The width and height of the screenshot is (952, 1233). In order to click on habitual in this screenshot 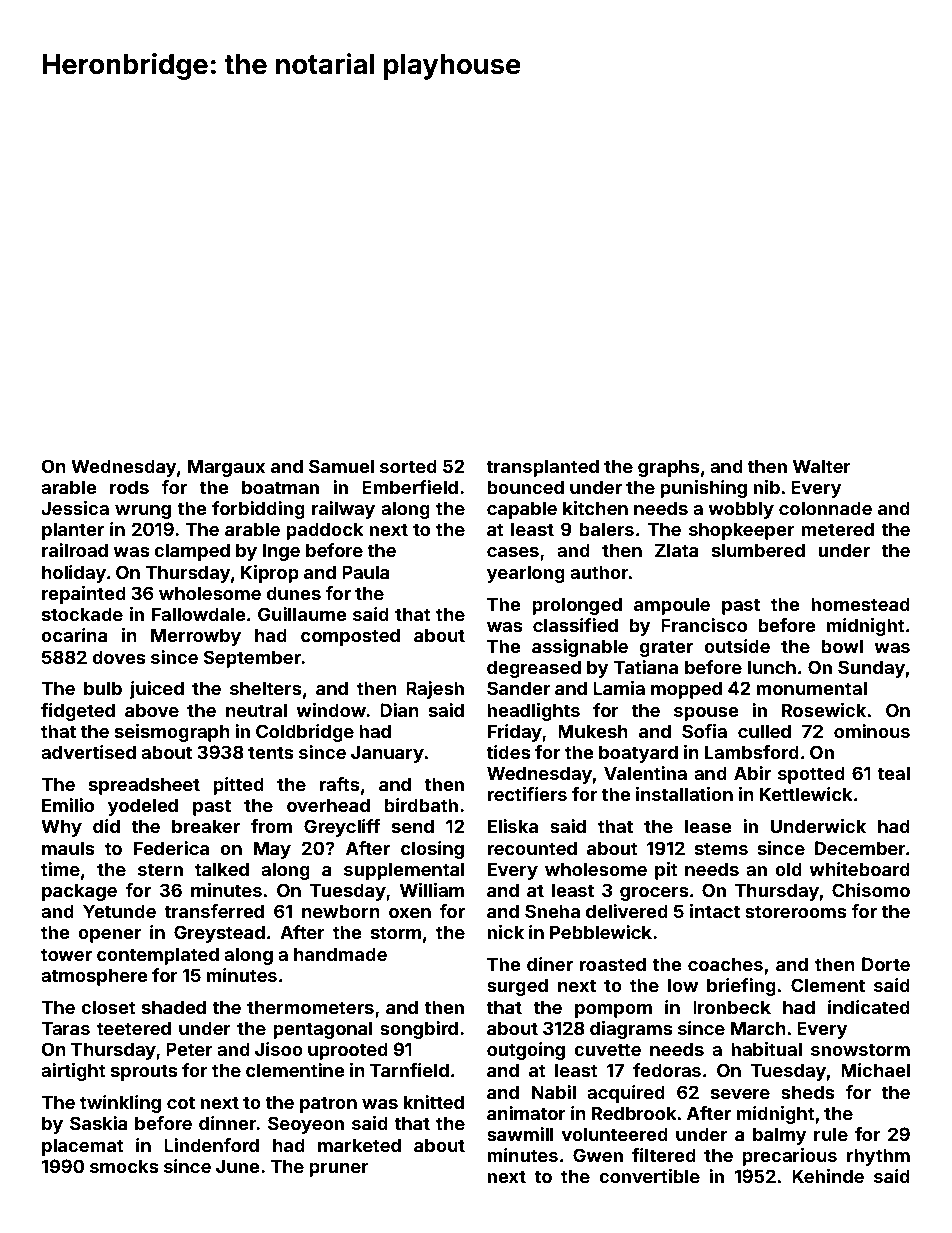, I will do `click(766, 1049)`.
